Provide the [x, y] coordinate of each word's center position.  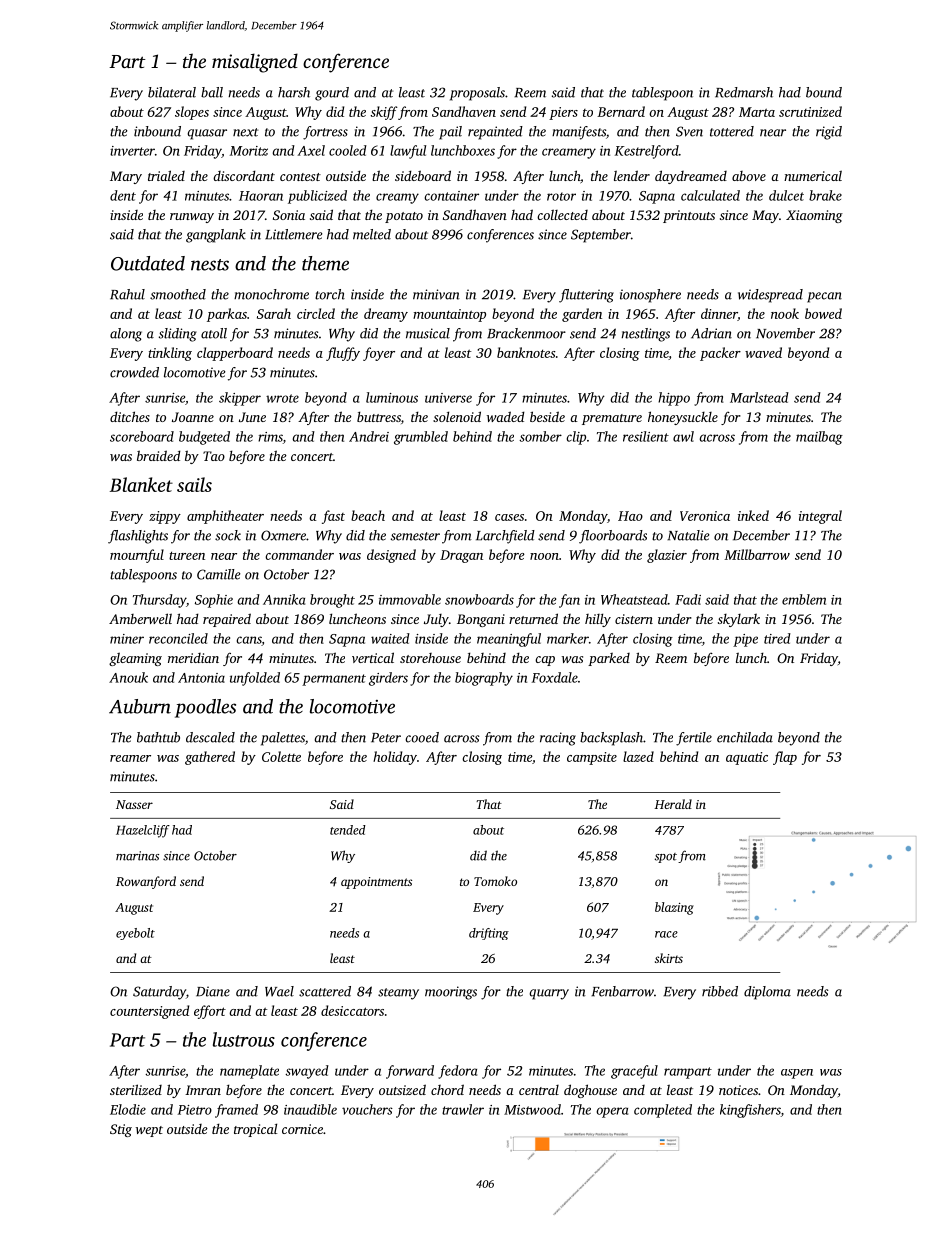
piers [563, 113]
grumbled [421, 438]
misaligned [255, 63]
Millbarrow [757, 554]
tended [348, 830]
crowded [134, 372]
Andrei [369, 436]
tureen [187, 555]
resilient [646, 436]
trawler [463, 1109]
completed [663, 1111]
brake [825, 195]
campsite [592, 758]
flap [785, 758]
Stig [121, 1130]
